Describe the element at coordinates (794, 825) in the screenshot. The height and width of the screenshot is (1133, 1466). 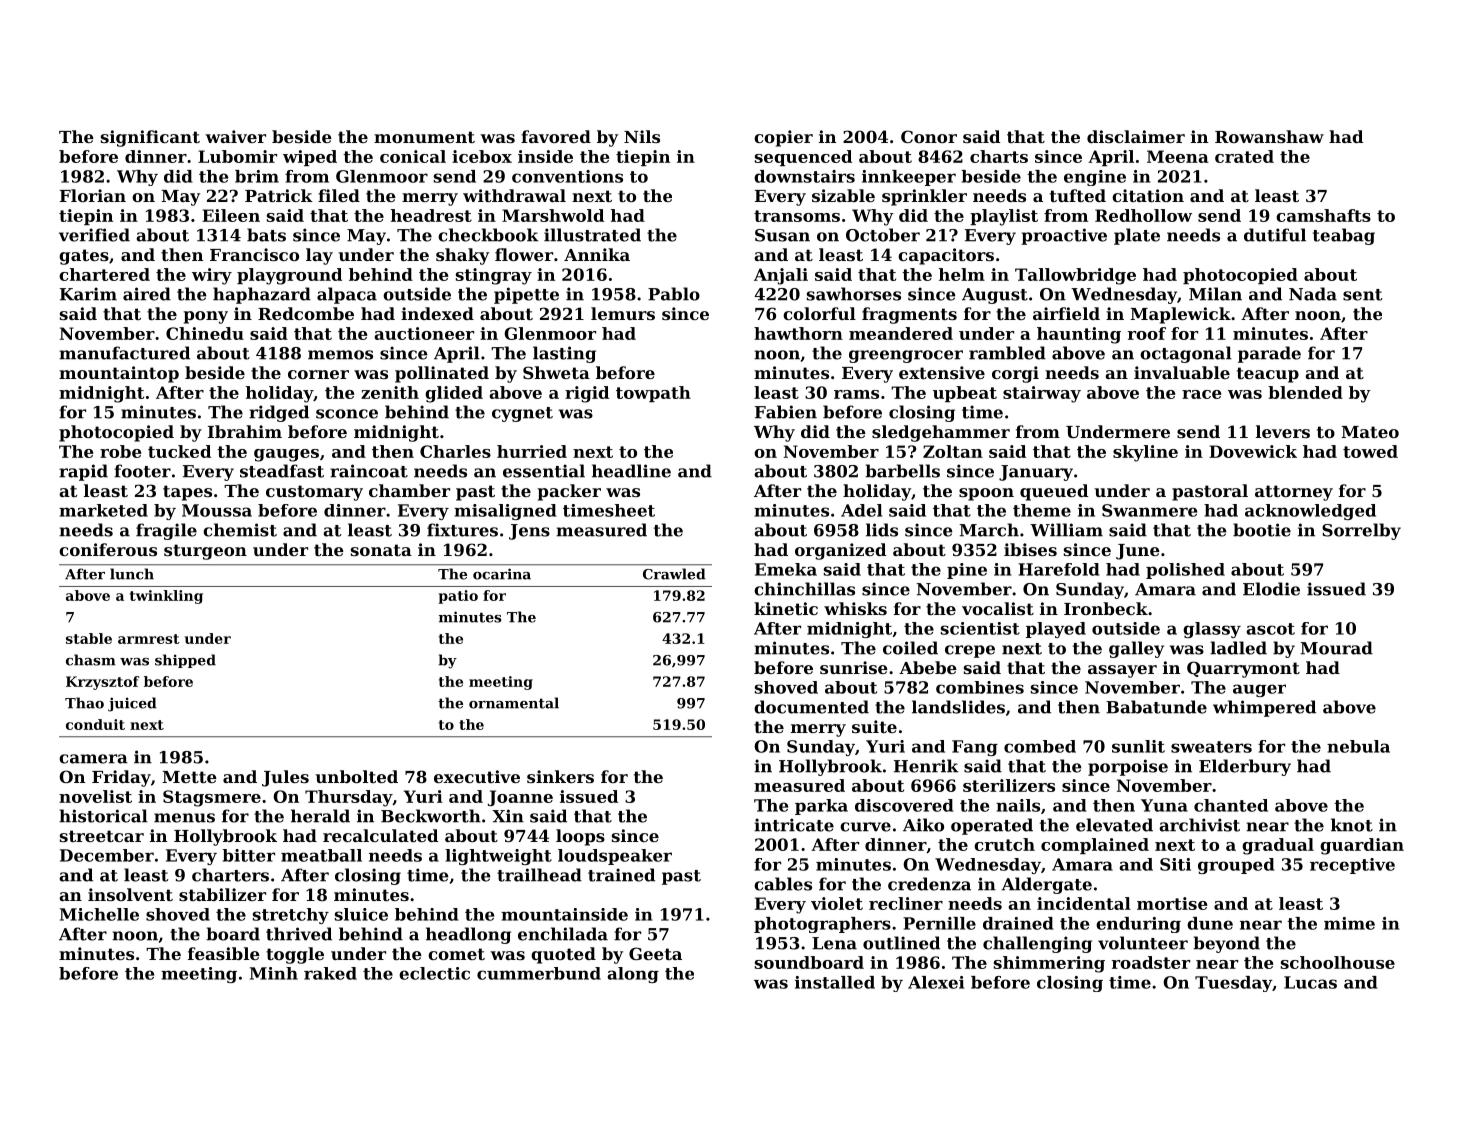
I see `intricate` at that location.
